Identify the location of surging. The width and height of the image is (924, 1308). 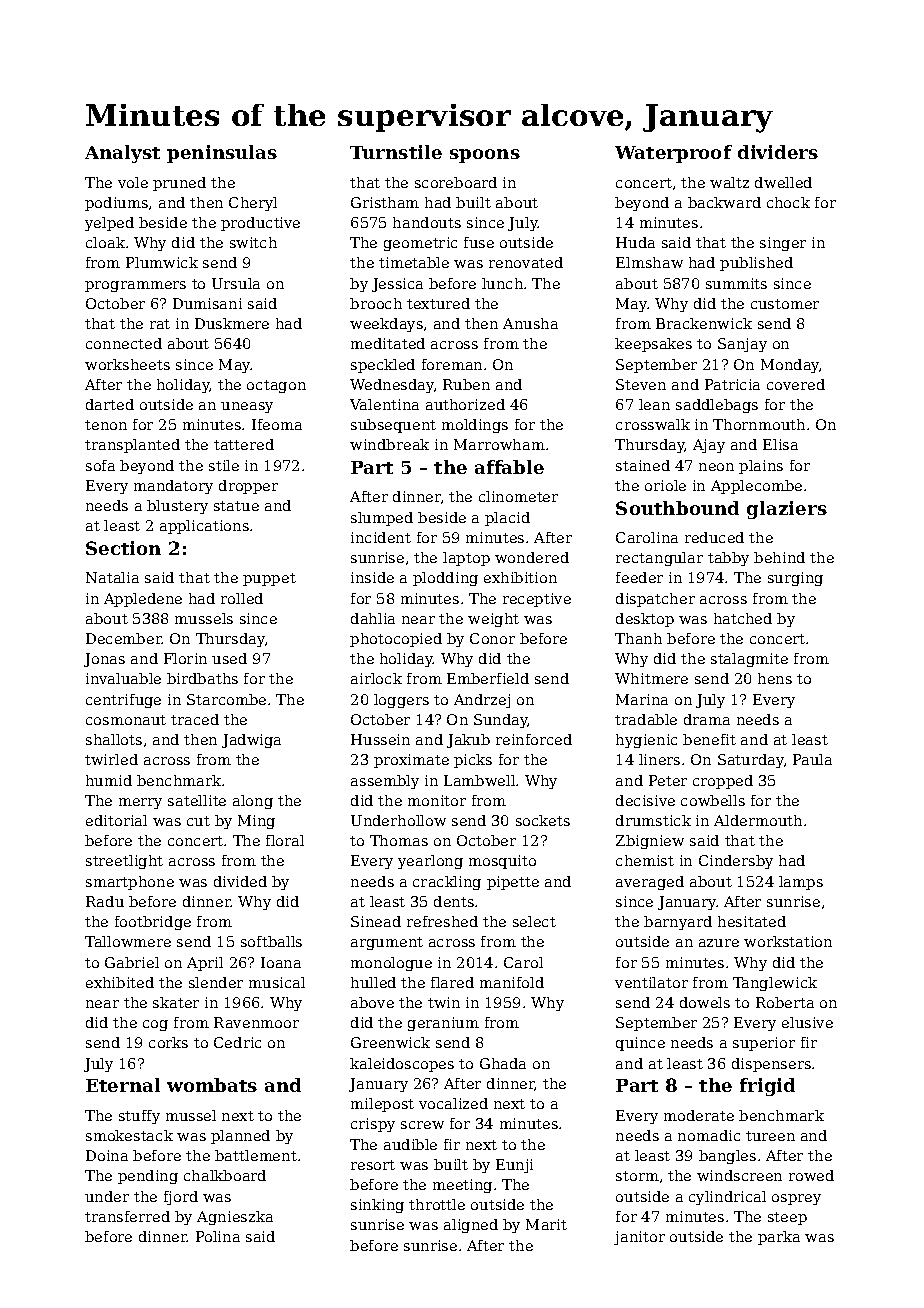
(795, 579).
